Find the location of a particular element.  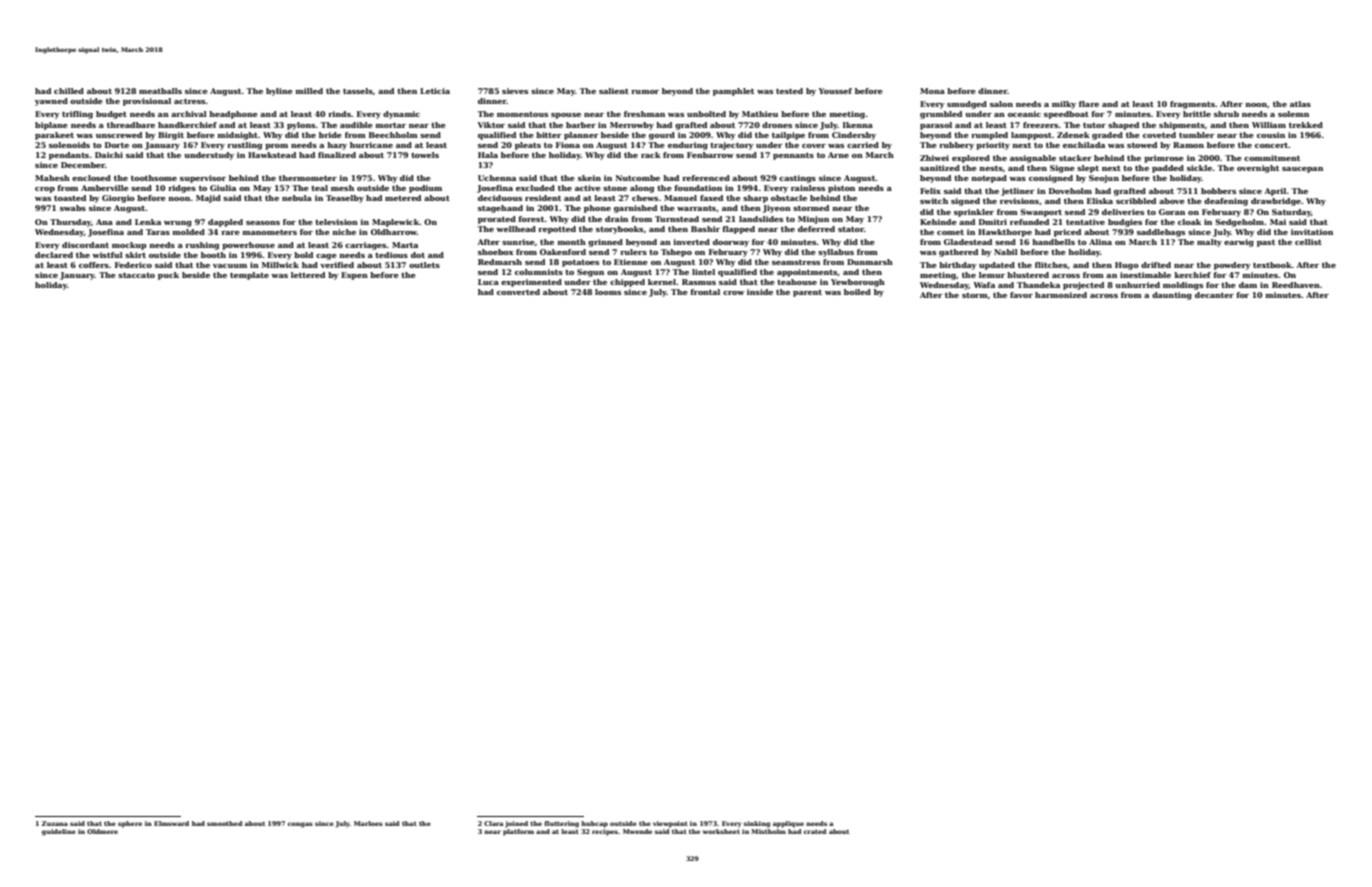

staccato is located at coordinates (136, 275).
